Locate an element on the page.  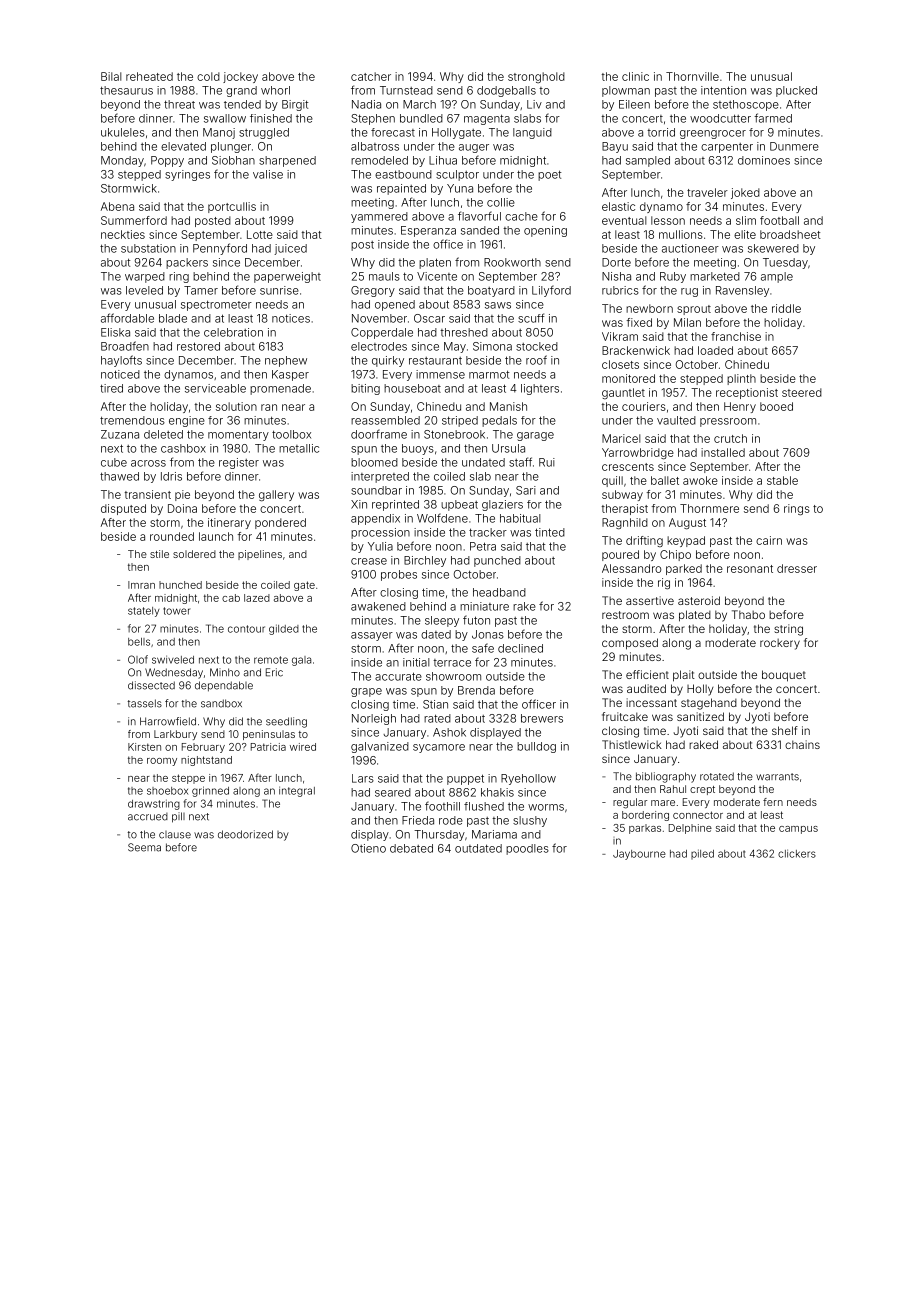
poodles is located at coordinates (527, 849).
